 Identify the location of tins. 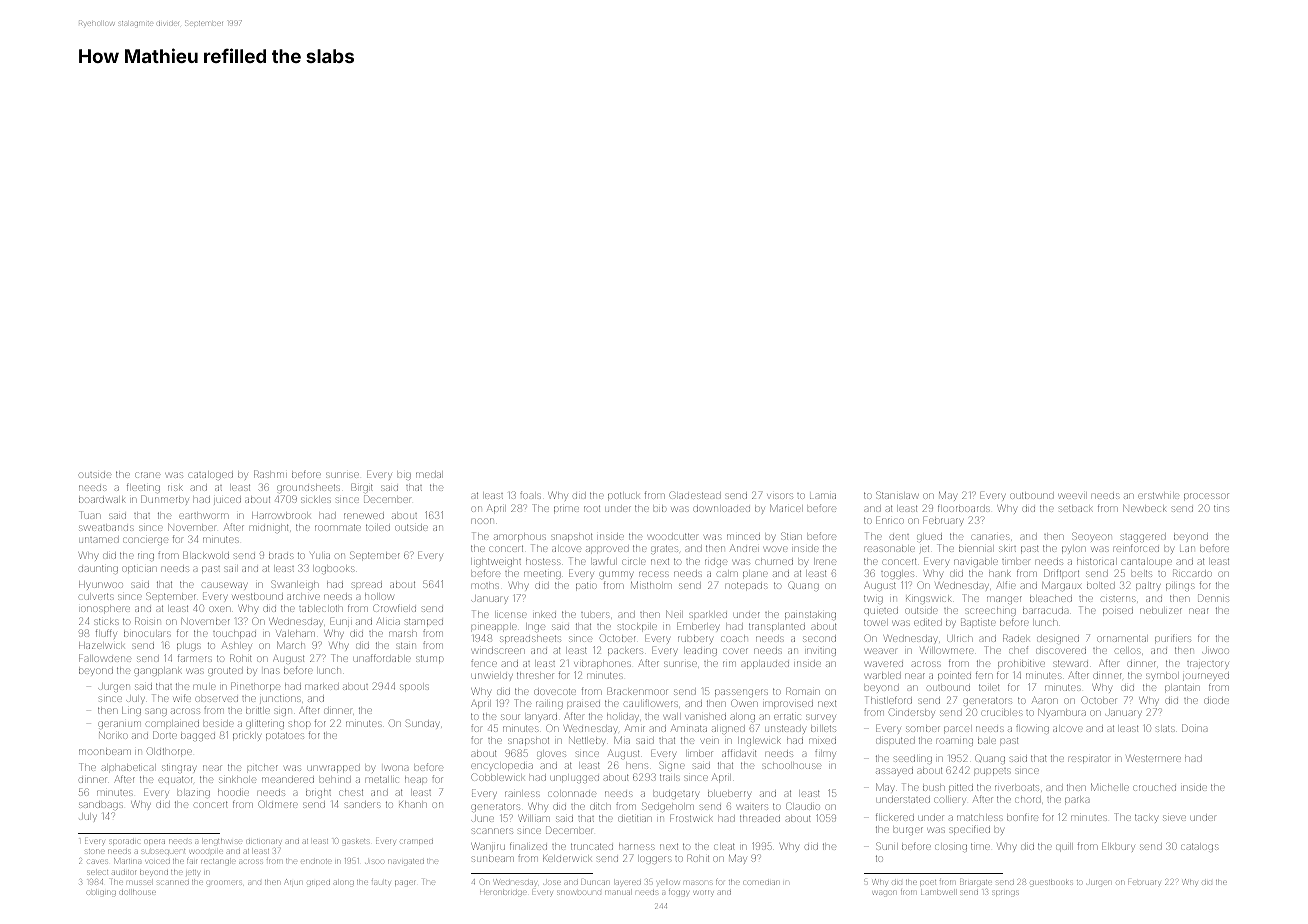
(1221, 508).
